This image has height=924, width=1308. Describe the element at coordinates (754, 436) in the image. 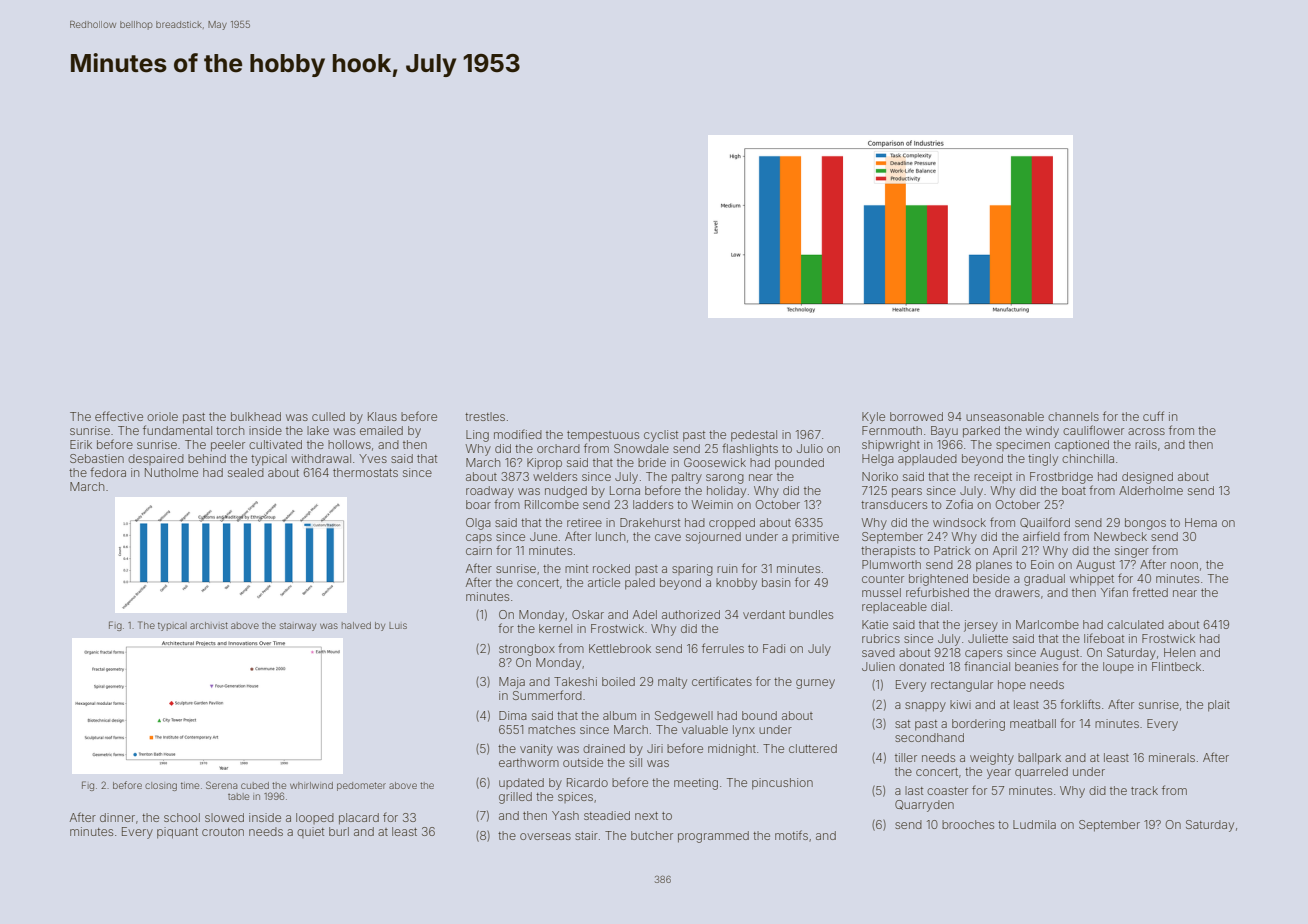

I see `pedestal` at that location.
